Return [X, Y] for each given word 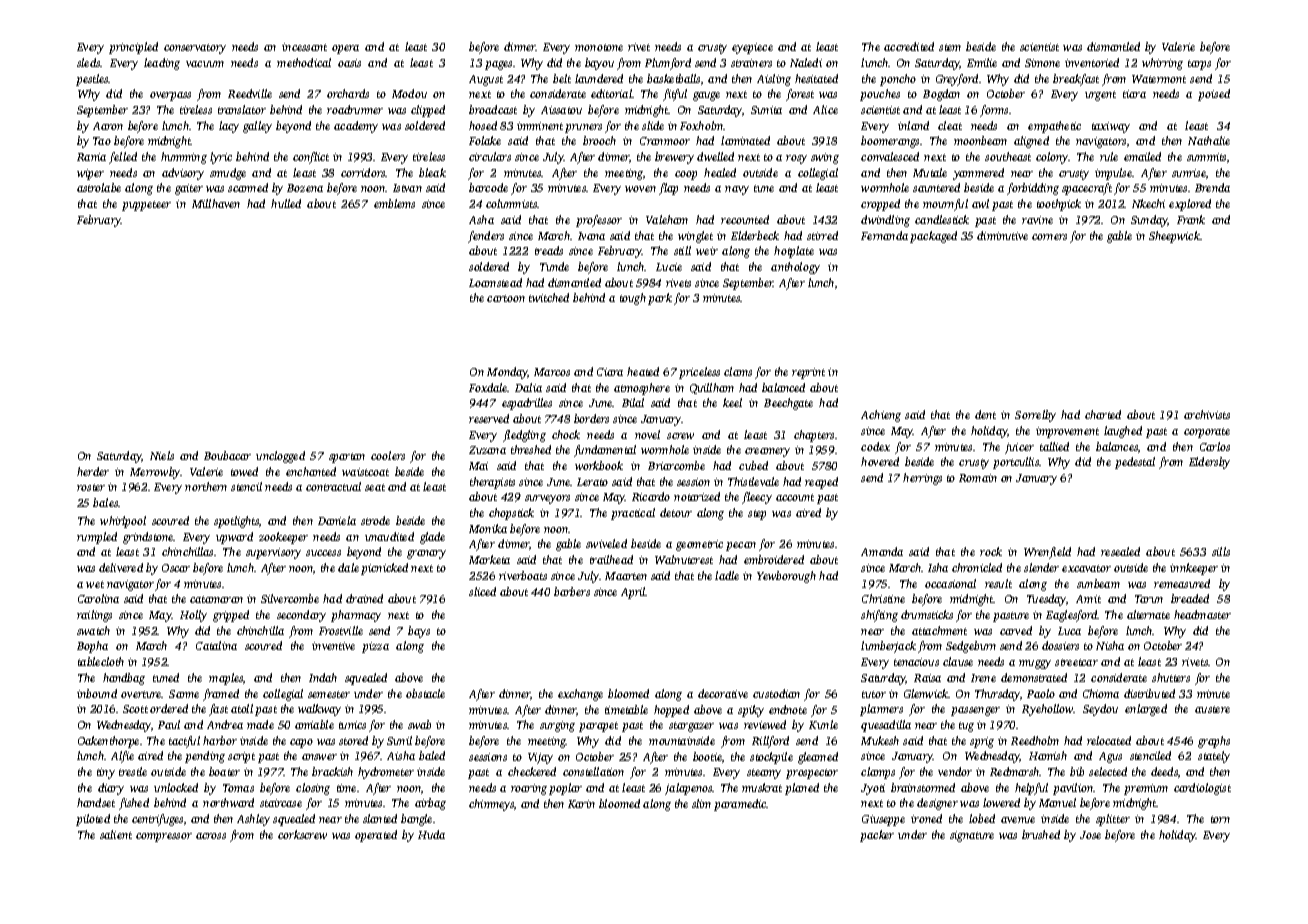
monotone [599, 47]
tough [633, 299]
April [633, 593]
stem [950, 47]
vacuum [205, 64]
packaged [933, 237]
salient [116, 834]
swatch [93, 630]
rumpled [97, 538]
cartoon [506, 298]
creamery [767, 452]
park [660, 299]
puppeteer [146, 206]
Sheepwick [1174, 237]
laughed [1123, 432]
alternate [1148, 614]
